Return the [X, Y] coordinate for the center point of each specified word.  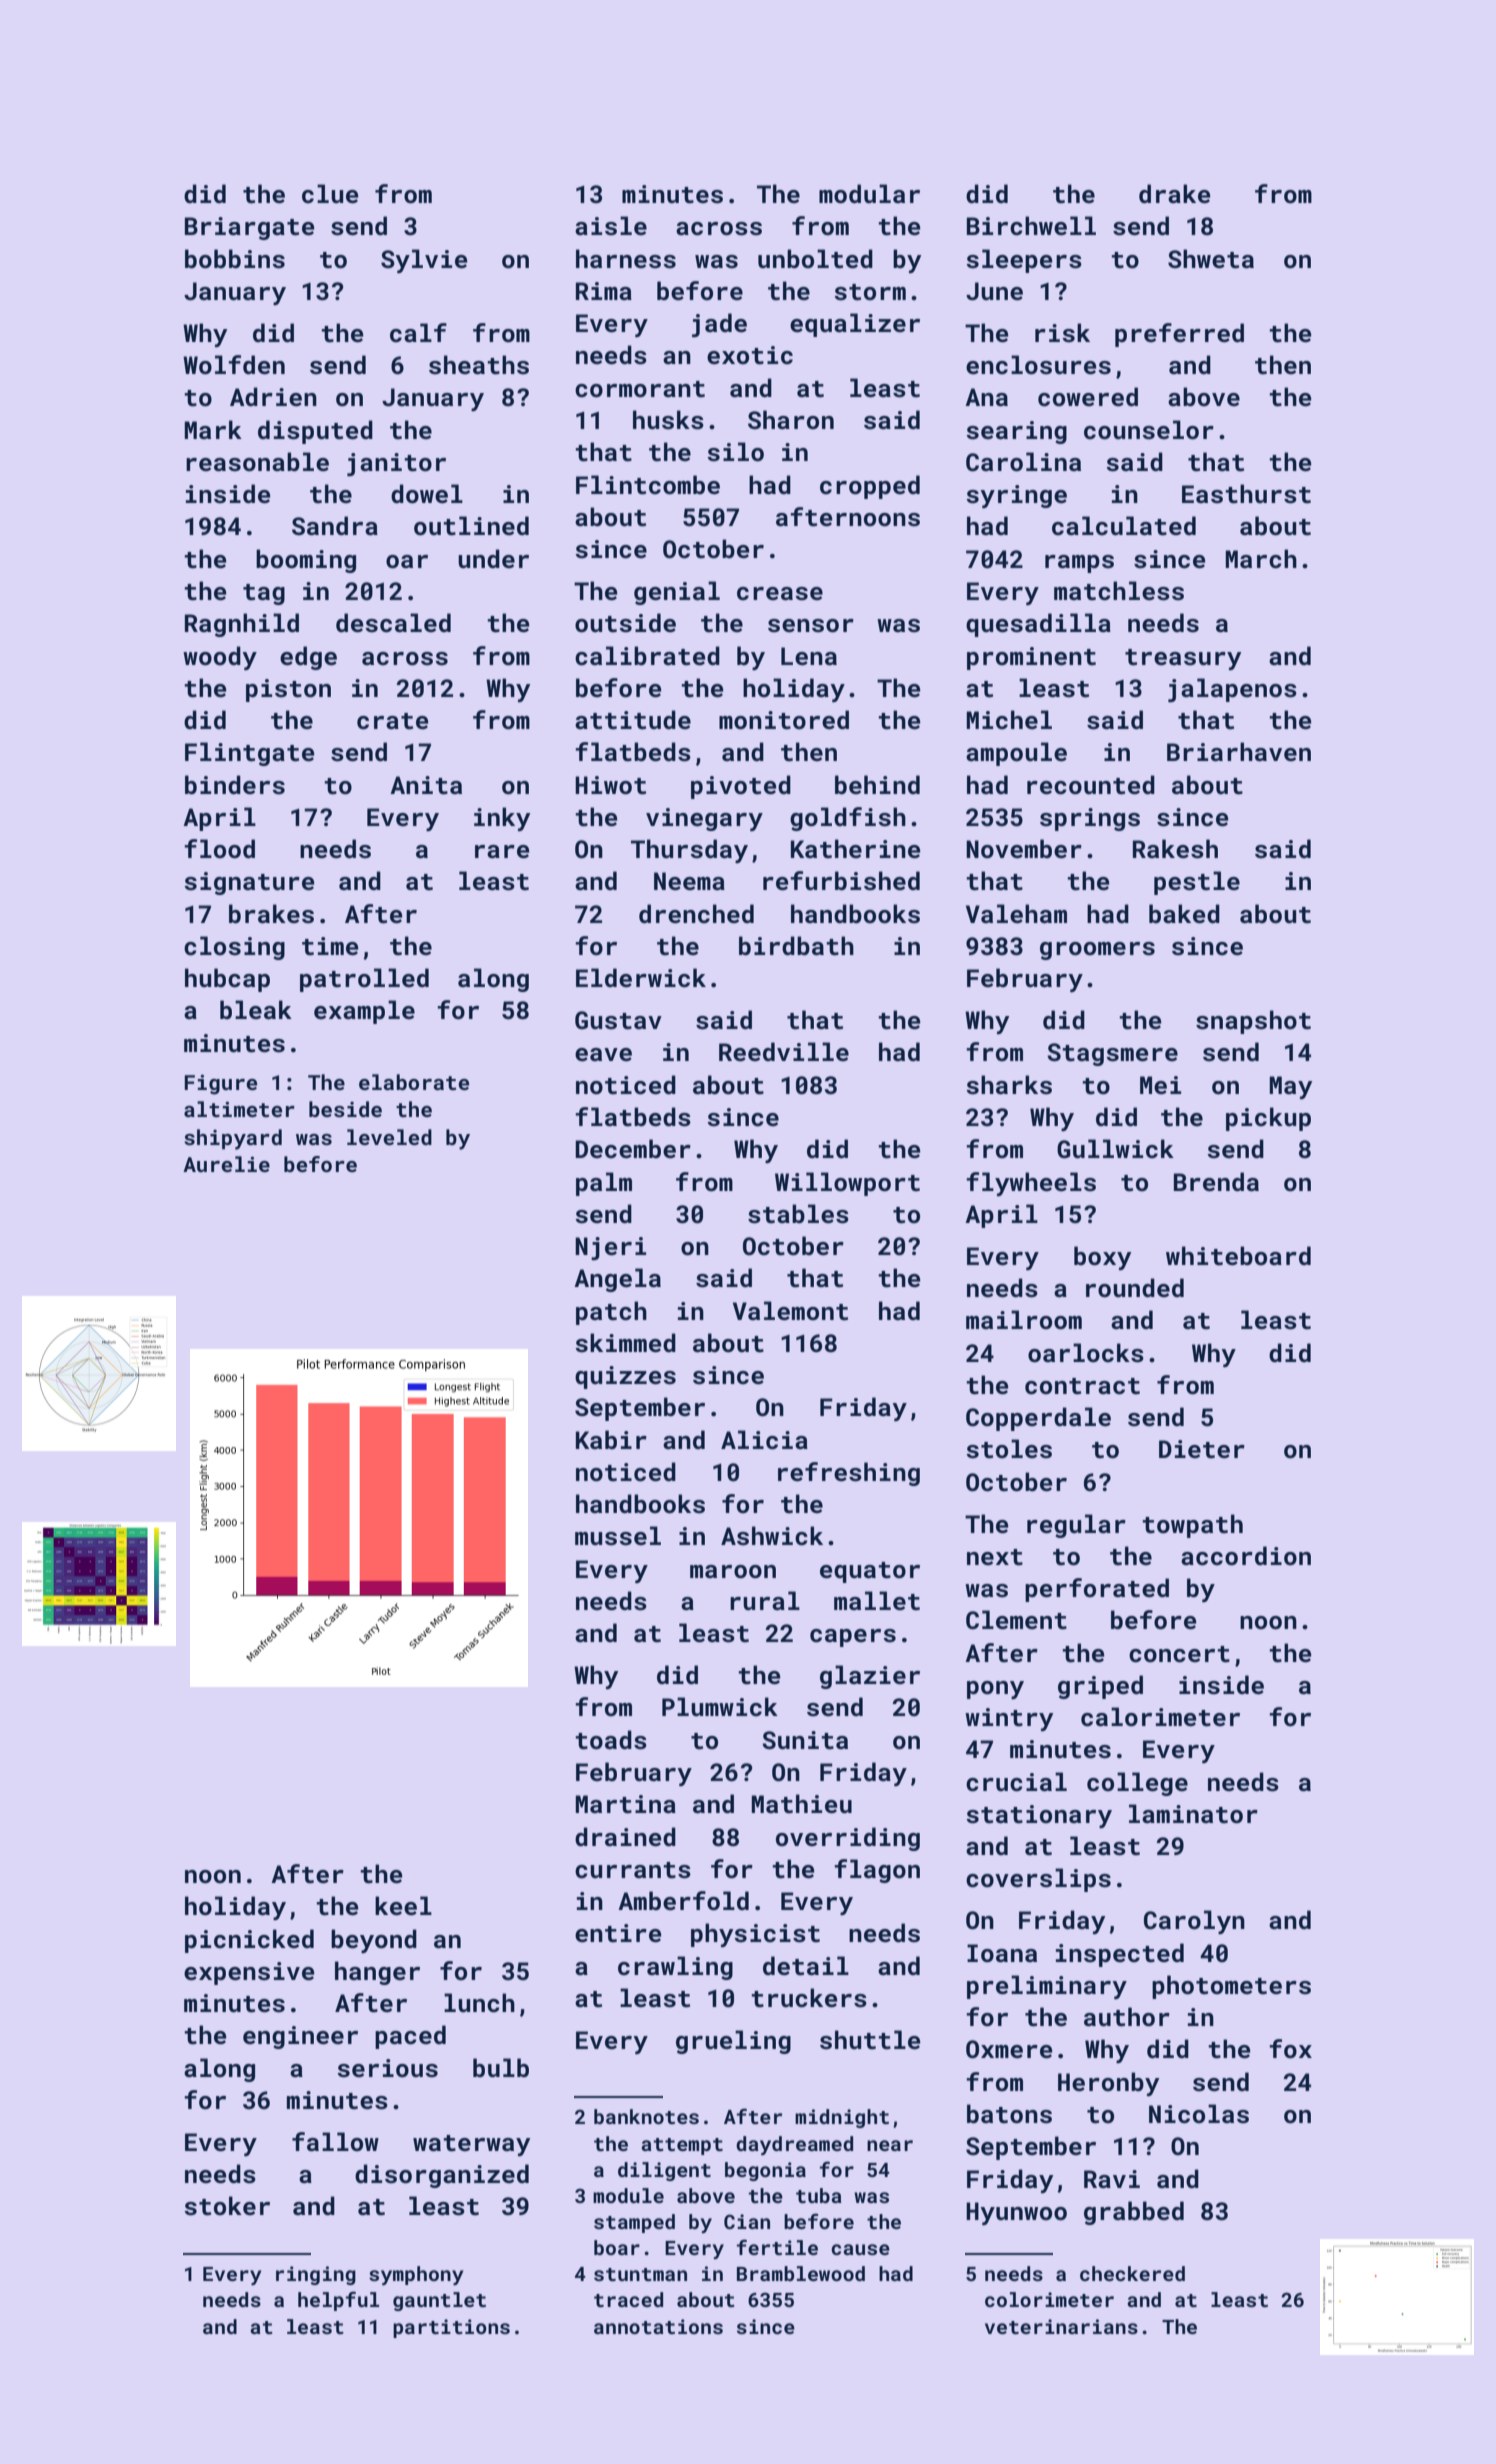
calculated [1124, 526]
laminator [1193, 1813]
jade [719, 325]
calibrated [647, 656]
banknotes [646, 2116]
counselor [1149, 430]
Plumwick [720, 1706]
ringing [316, 2275]
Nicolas [1199, 2114]
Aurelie [226, 1164]
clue [330, 193]
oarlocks [1086, 1353]
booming [306, 561]
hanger [377, 1973]
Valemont [790, 1311]
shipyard [233, 1139]
